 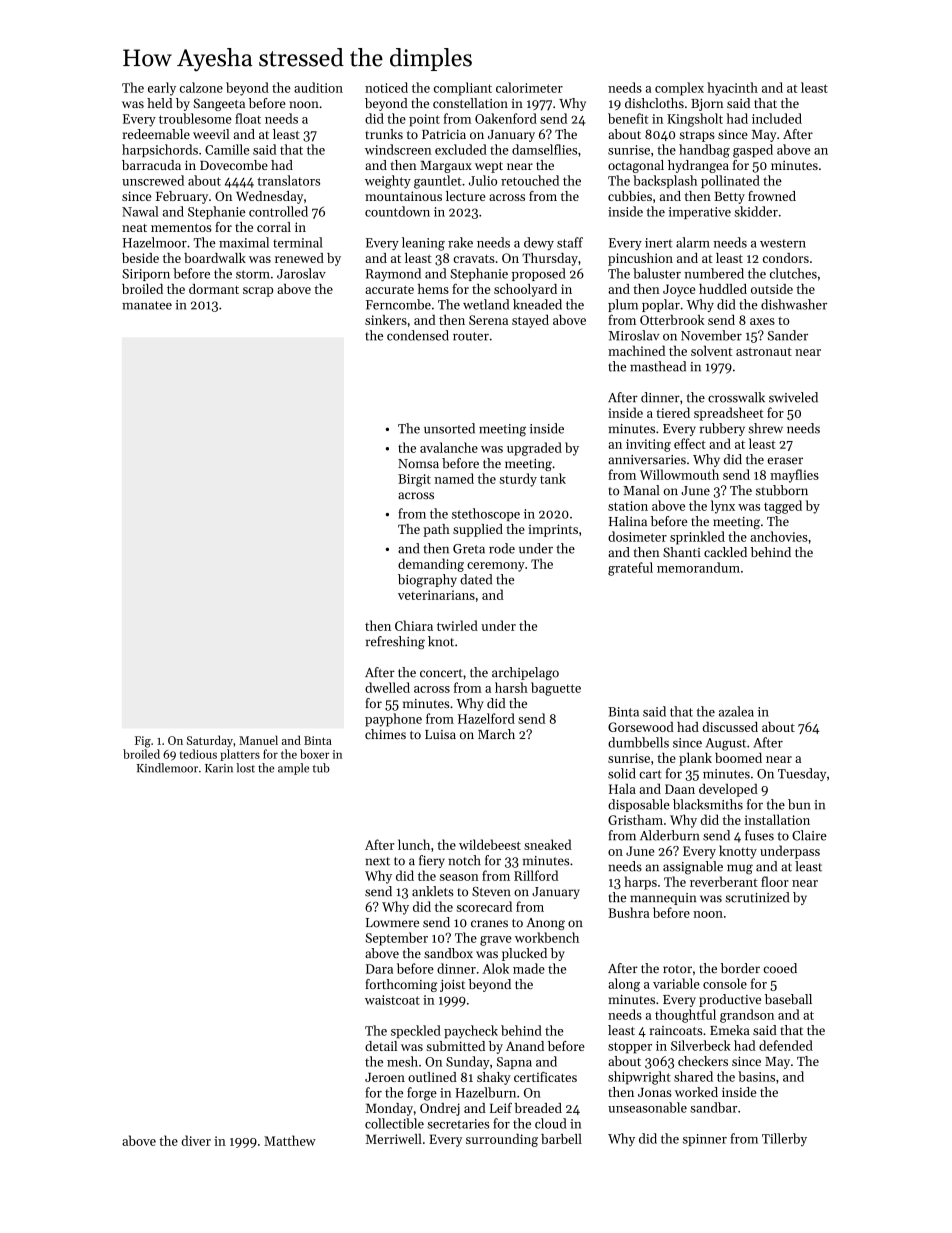 What do you see at coordinates (784, 1139) in the image?
I see `Tillerby` at bounding box center [784, 1139].
